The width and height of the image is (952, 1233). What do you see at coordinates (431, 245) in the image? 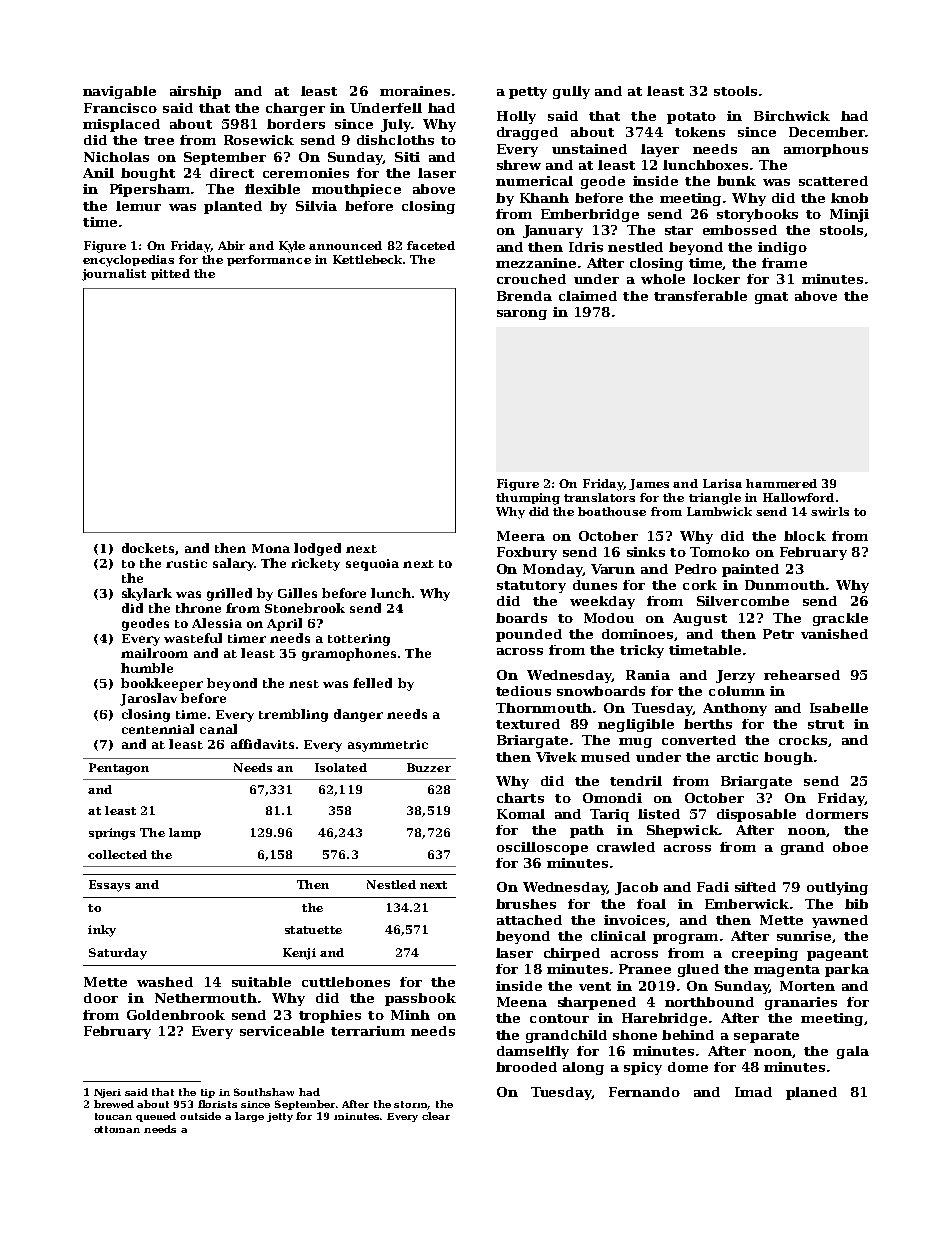
I see `faceted` at bounding box center [431, 245].
